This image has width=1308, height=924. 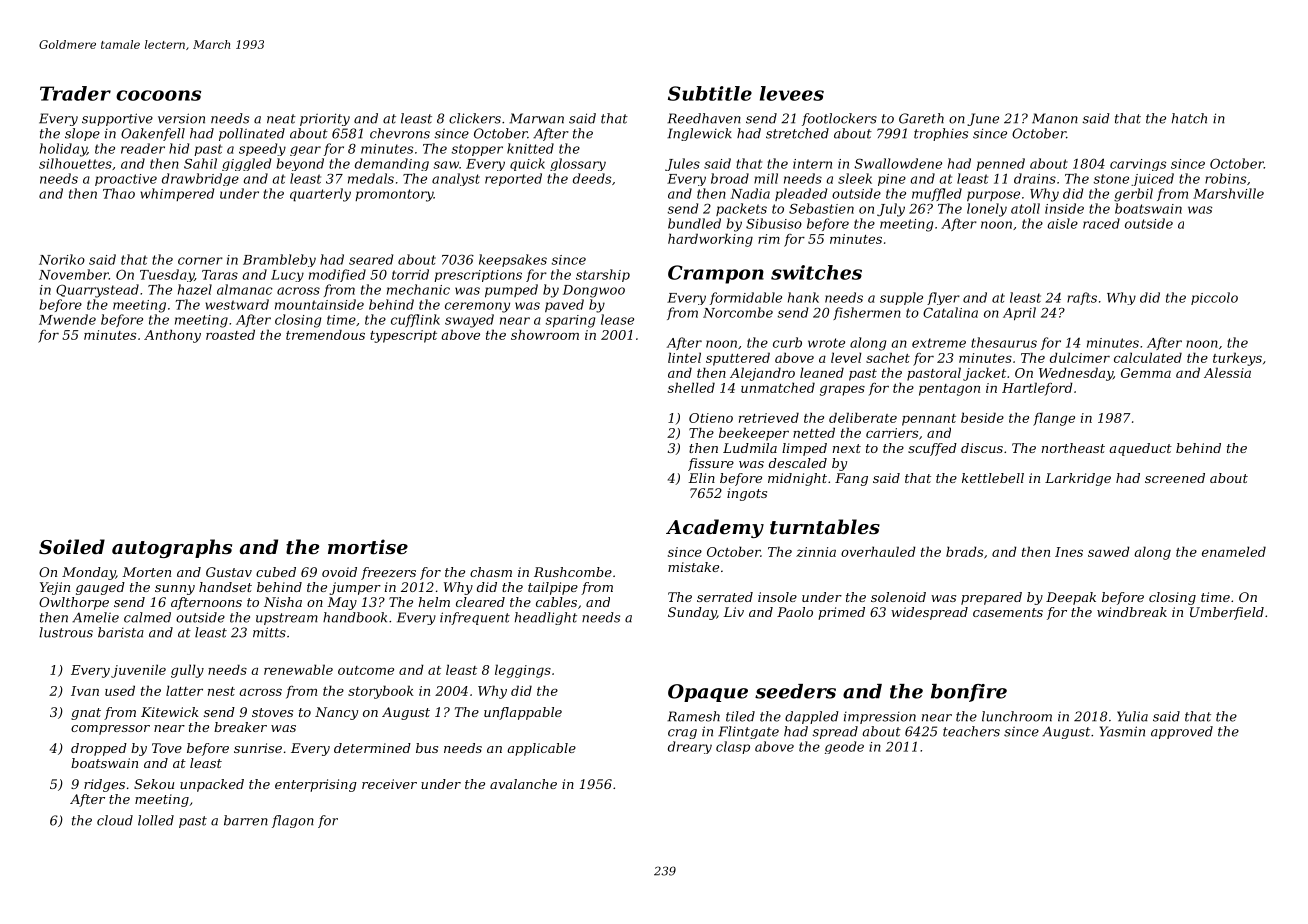 What do you see at coordinates (795, 691) in the image?
I see `seeders` at bounding box center [795, 691].
